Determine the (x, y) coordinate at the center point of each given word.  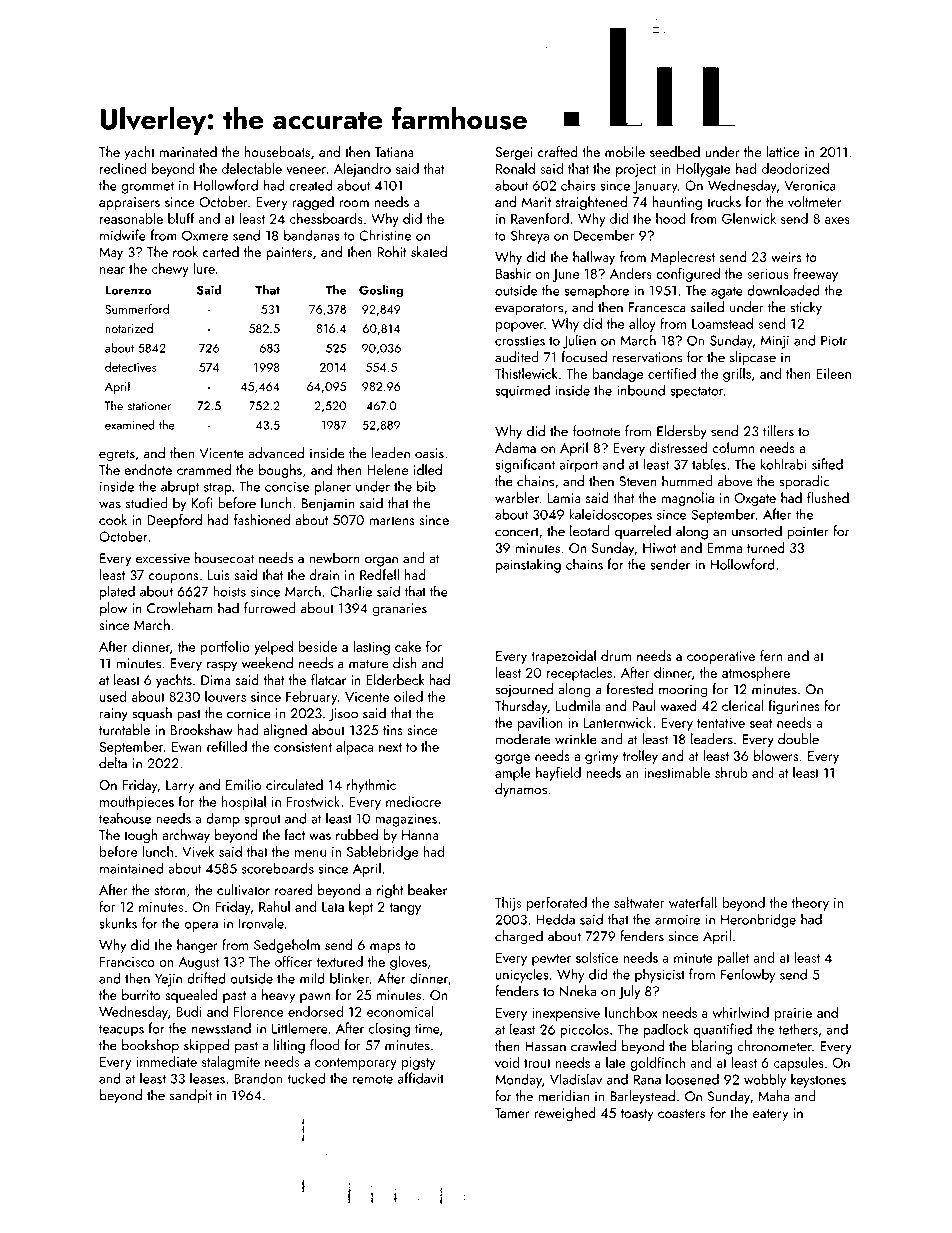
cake (408, 646)
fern (771, 655)
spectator (696, 393)
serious (768, 274)
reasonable (131, 218)
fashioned (262, 519)
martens (391, 520)
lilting (289, 1046)
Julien (579, 341)
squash (152, 714)
